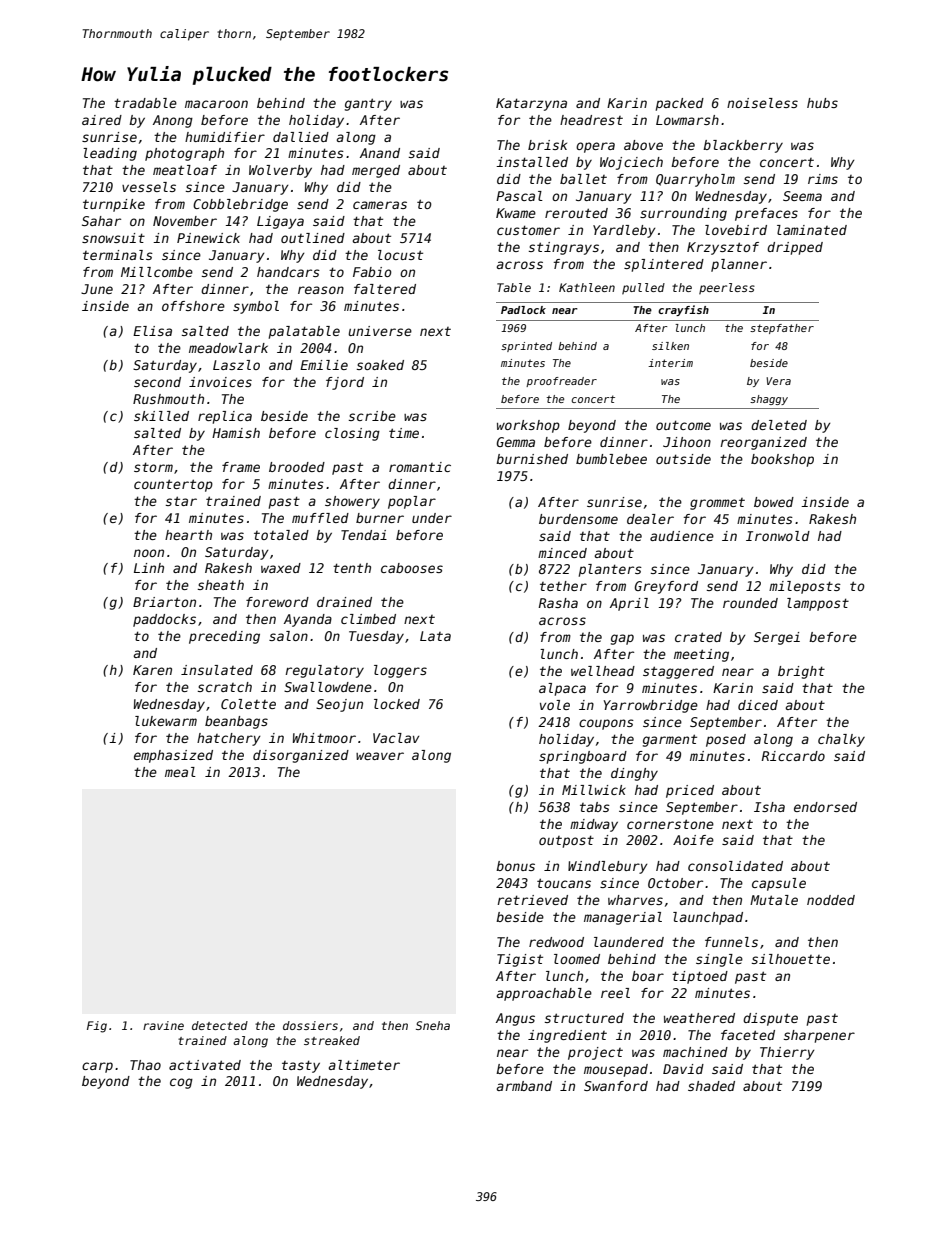 This document has width=952, height=1233. What do you see at coordinates (397, 704) in the document?
I see `locked` at bounding box center [397, 704].
